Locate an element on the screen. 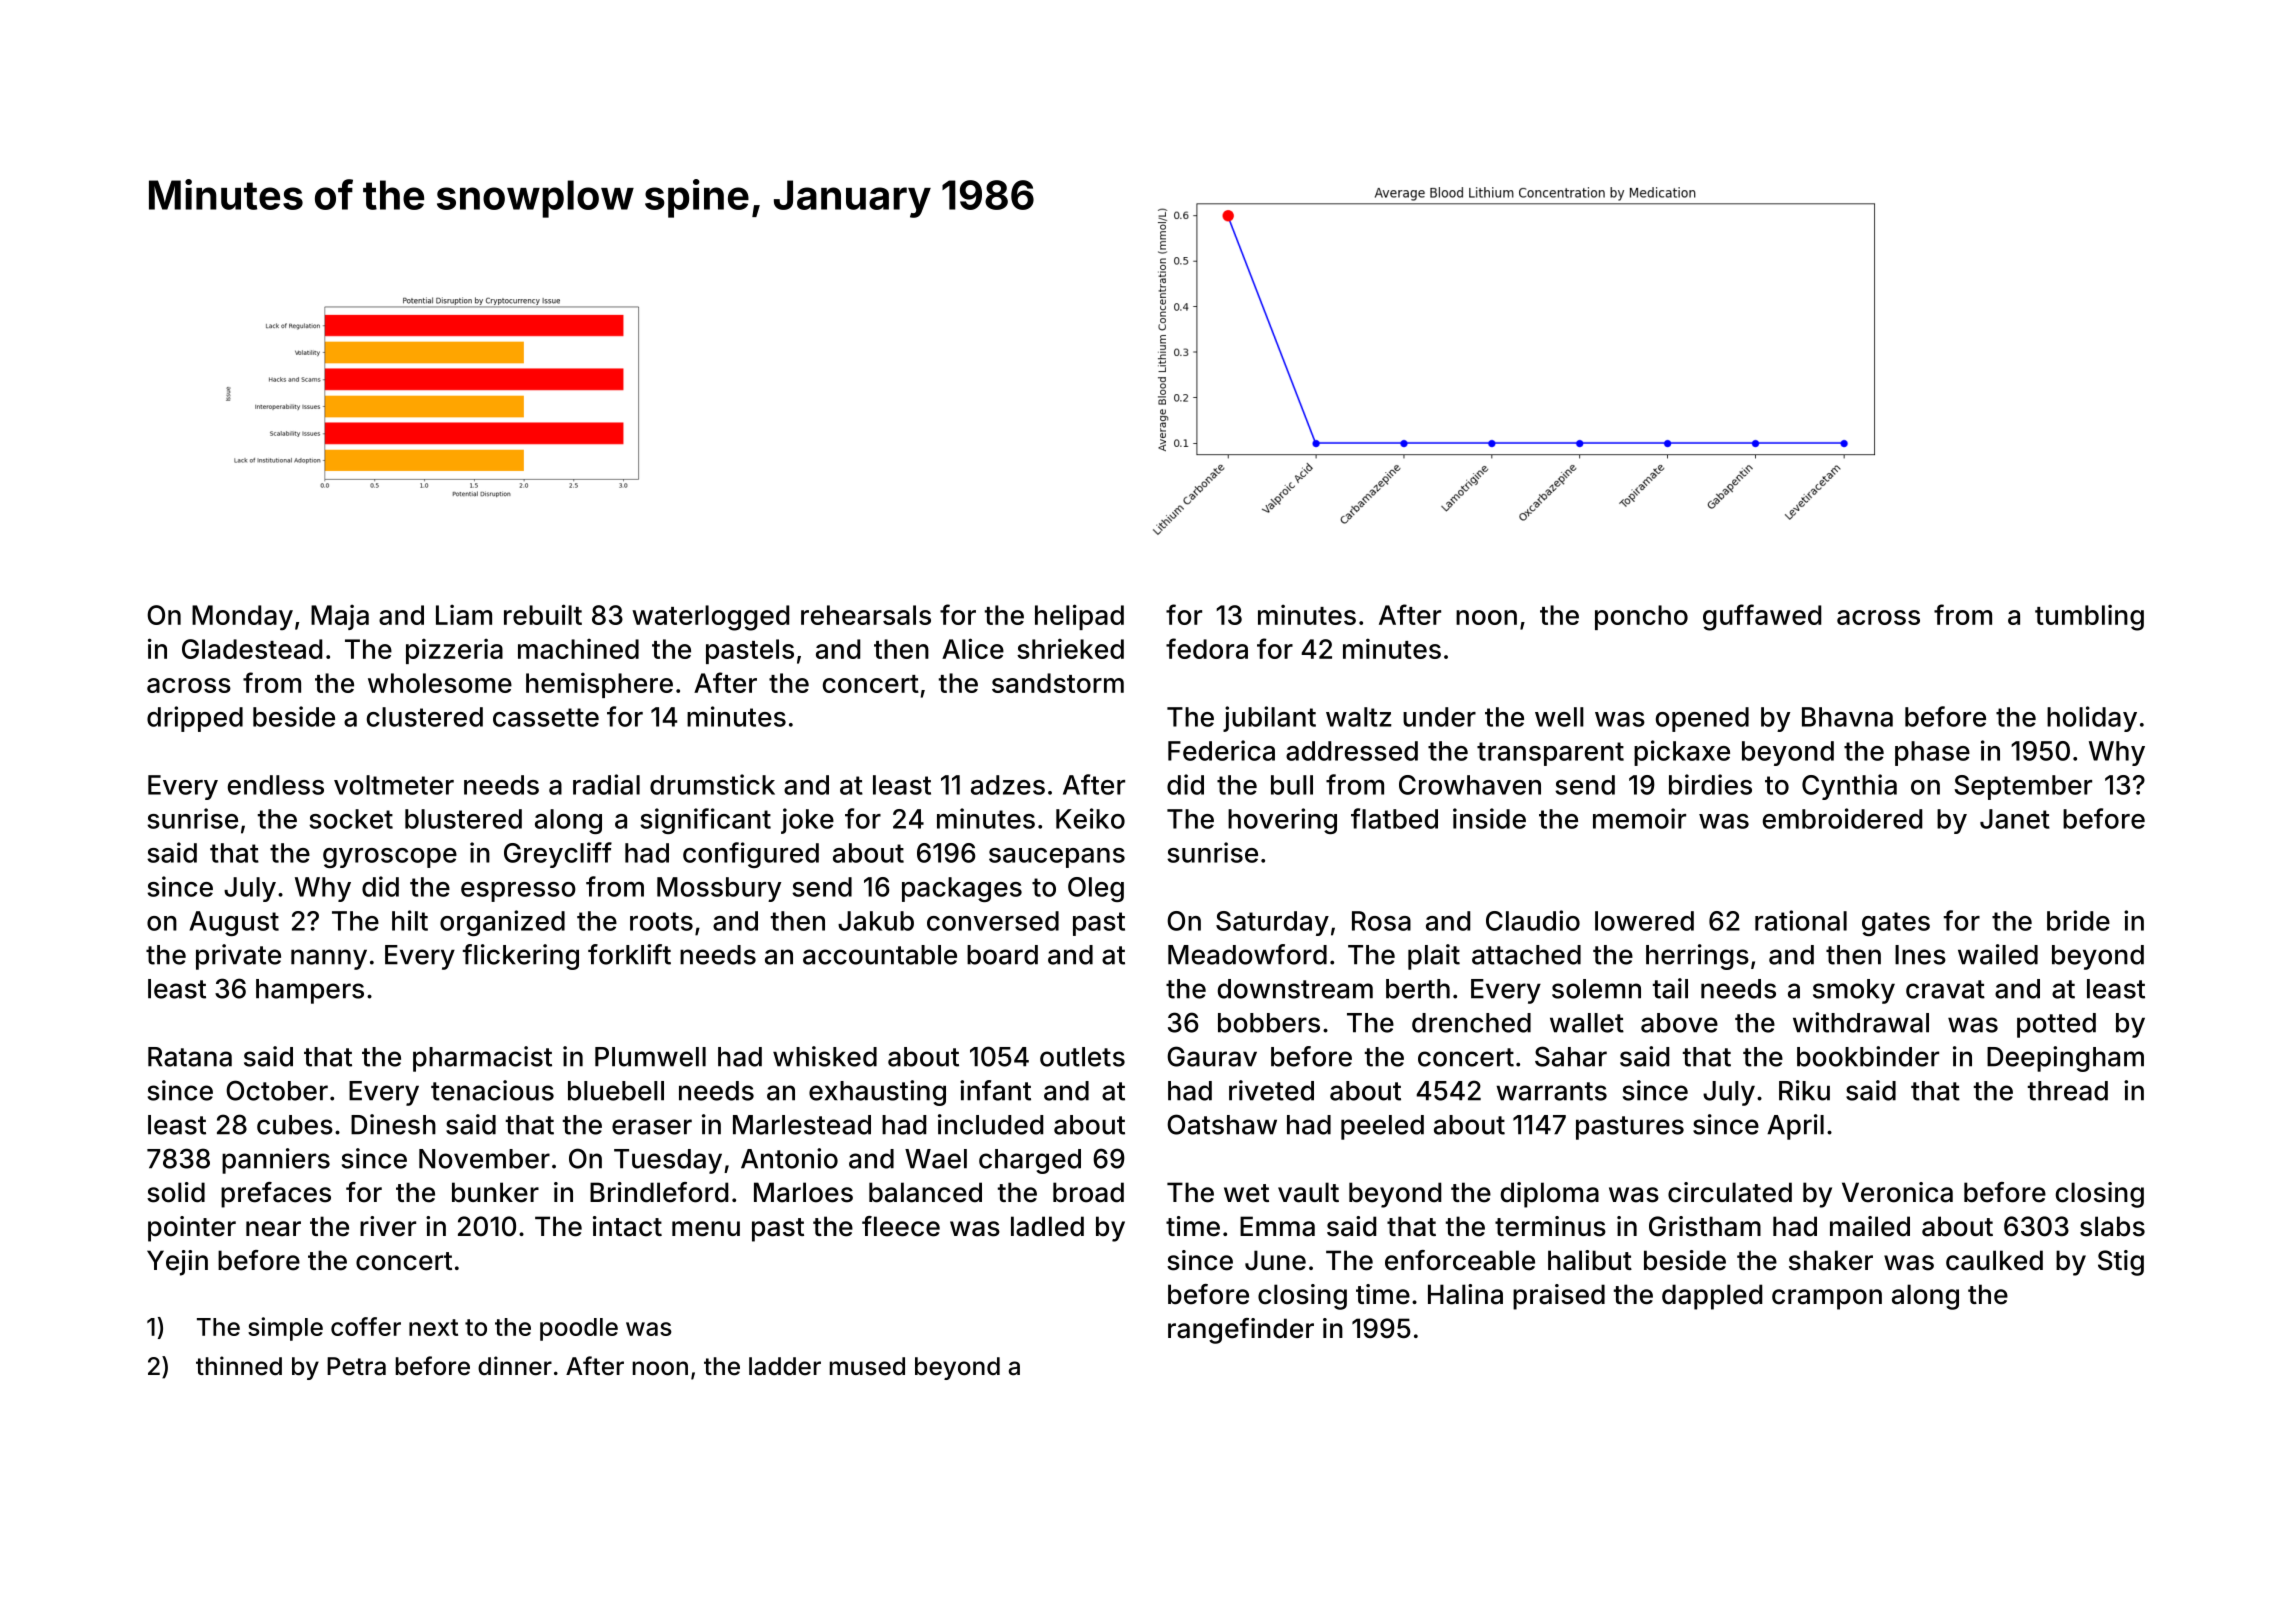 Image resolution: width=2292 pixels, height=1620 pixels. mailed is located at coordinates (1870, 1226).
